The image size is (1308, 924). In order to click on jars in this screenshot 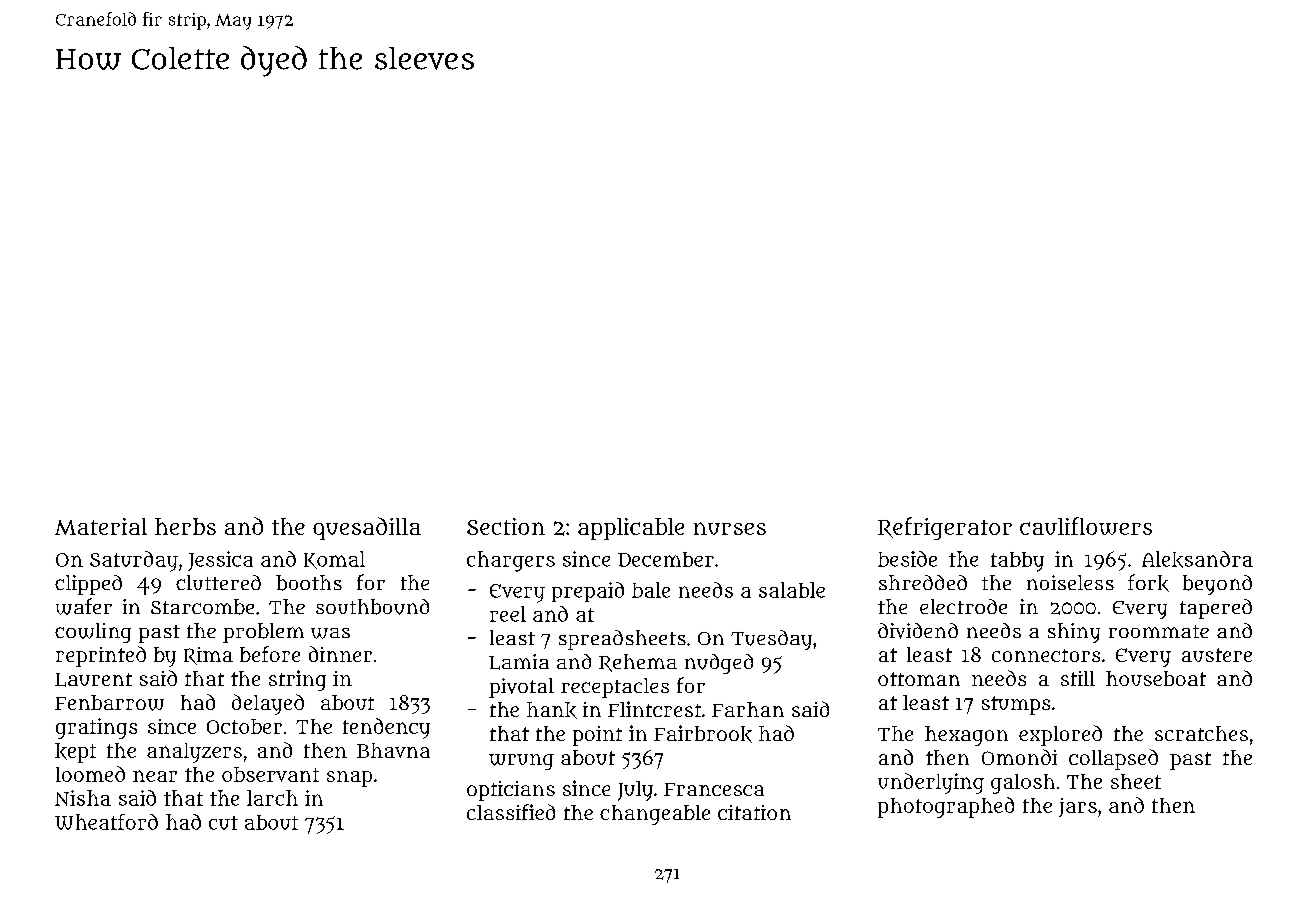, I will do `click(1078, 807)`.
